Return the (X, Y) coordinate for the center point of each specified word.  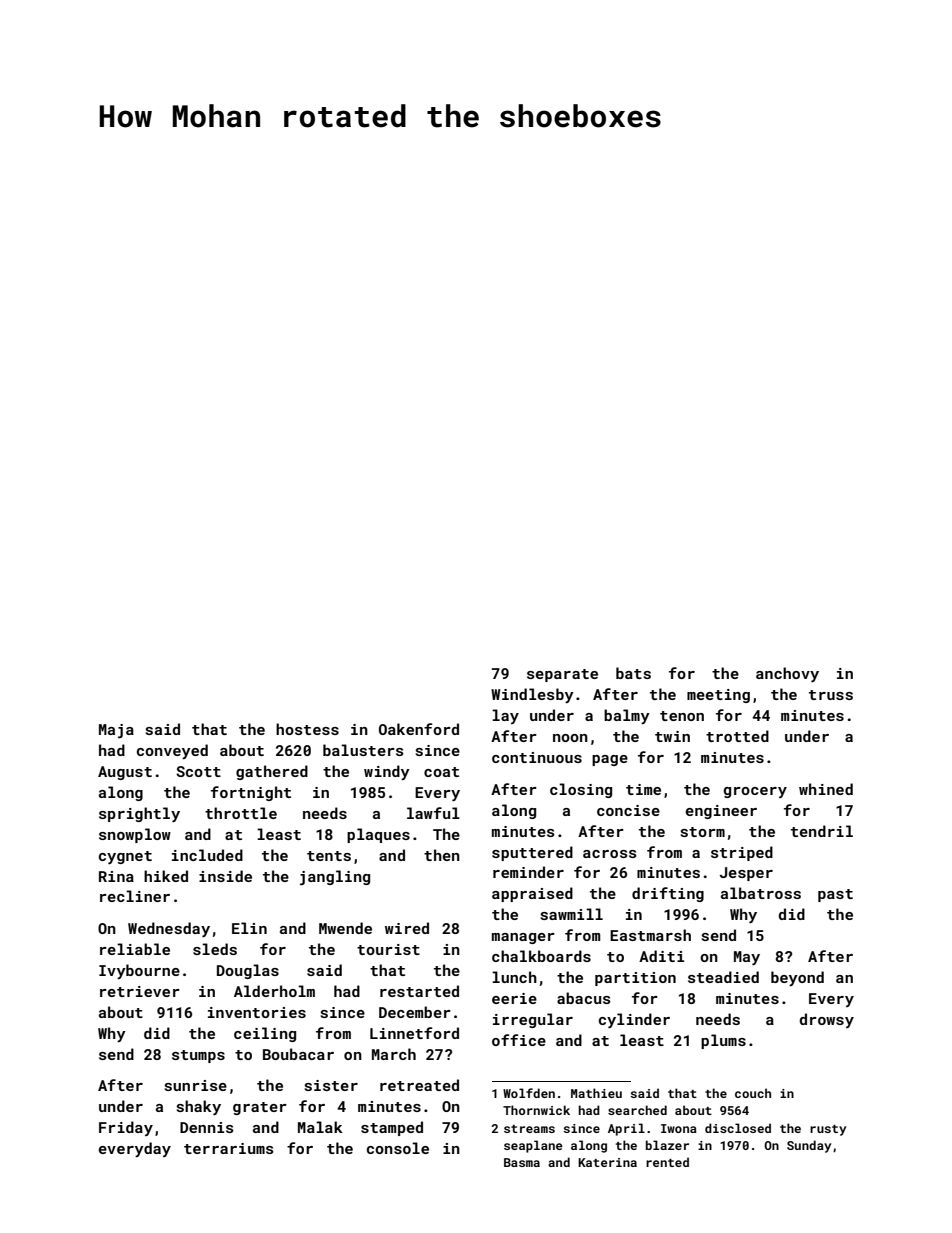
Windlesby (532, 695)
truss (831, 695)
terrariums (229, 1148)
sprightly (139, 814)
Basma (522, 1162)
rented (667, 1162)
